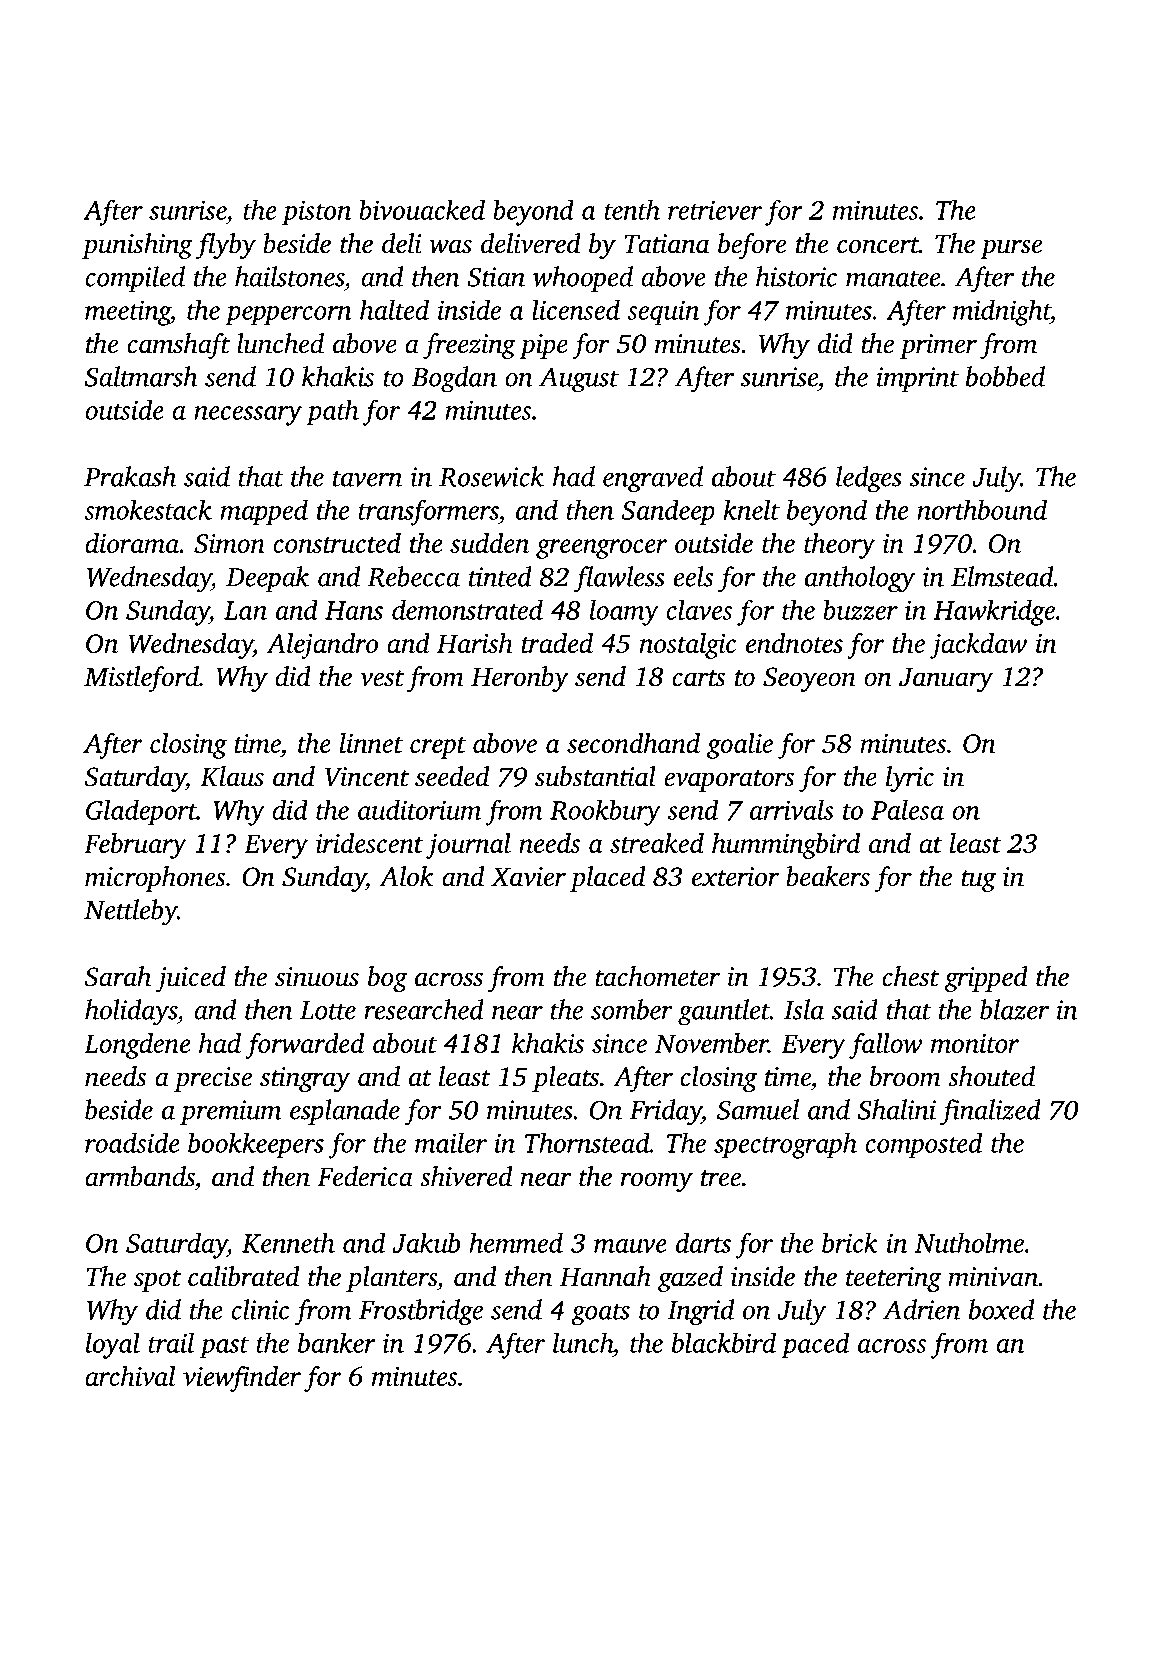  What do you see at coordinates (715, 210) in the screenshot?
I see `retriever` at bounding box center [715, 210].
